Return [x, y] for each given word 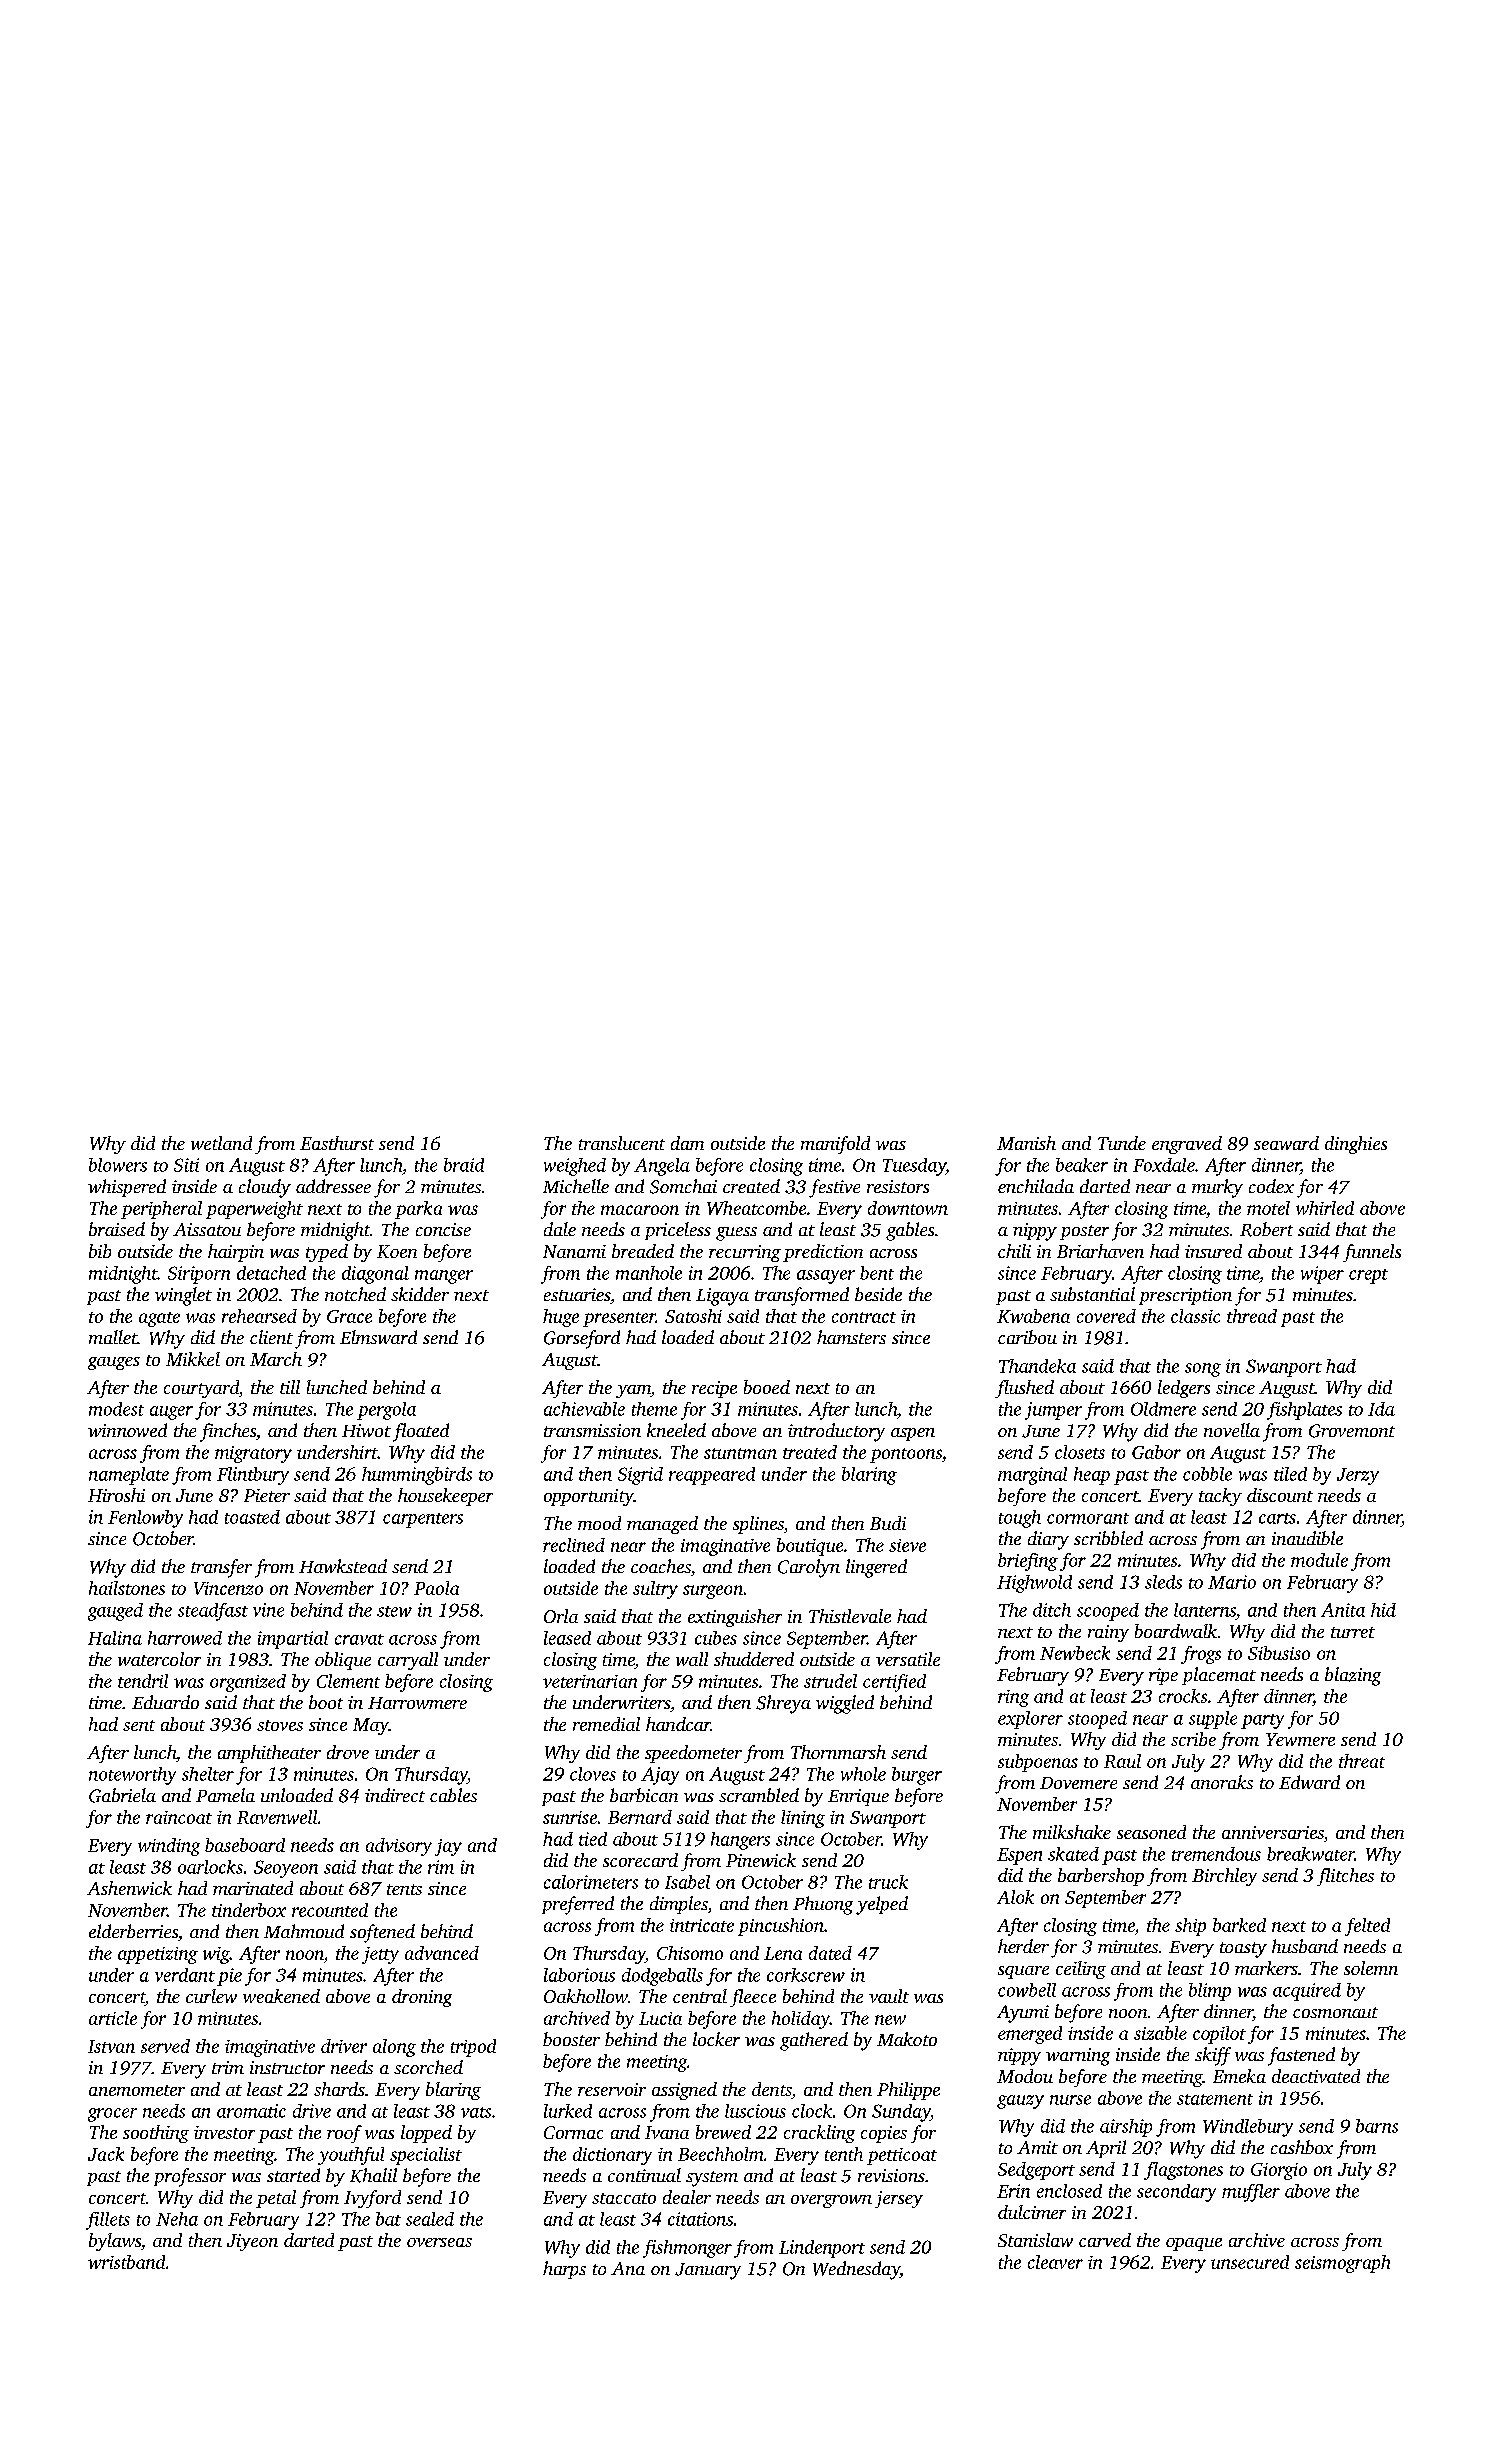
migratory [253, 1454]
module [1319, 1560]
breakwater [1311, 1854]
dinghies [1356, 1145]
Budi [888, 1523]
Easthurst [337, 1143]
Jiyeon [252, 2242]
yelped [882, 1905]
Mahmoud [304, 1931]
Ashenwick [129, 1888]
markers [1266, 1968]
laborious [579, 1975]
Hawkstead [343, 1566]
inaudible [1307, 1538]
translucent [622, 1143]
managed [662, 1525]
